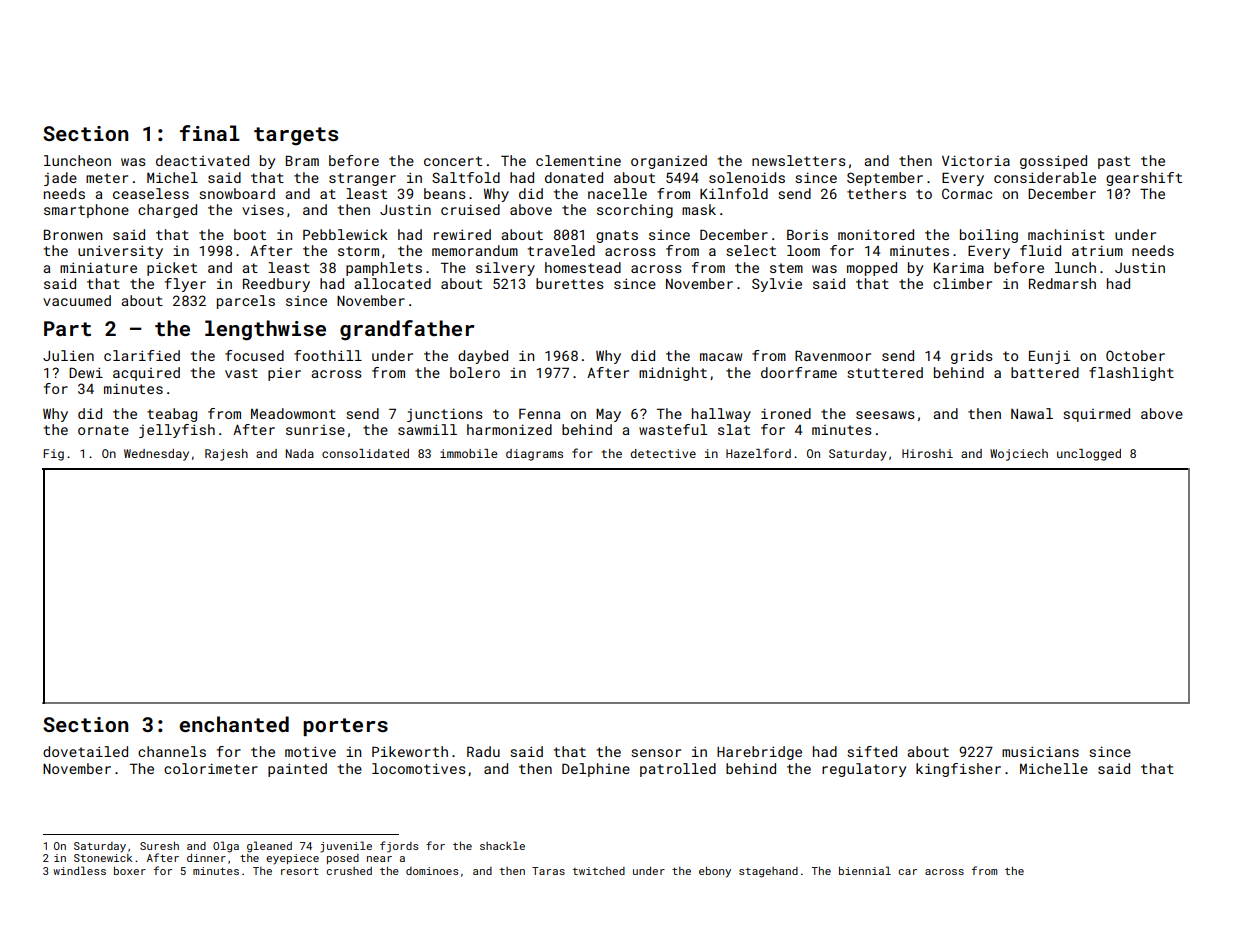 Image resolution: width=1233 pixels, height=952 pixels. I want to click on unclogged, so click(1089, 455).
